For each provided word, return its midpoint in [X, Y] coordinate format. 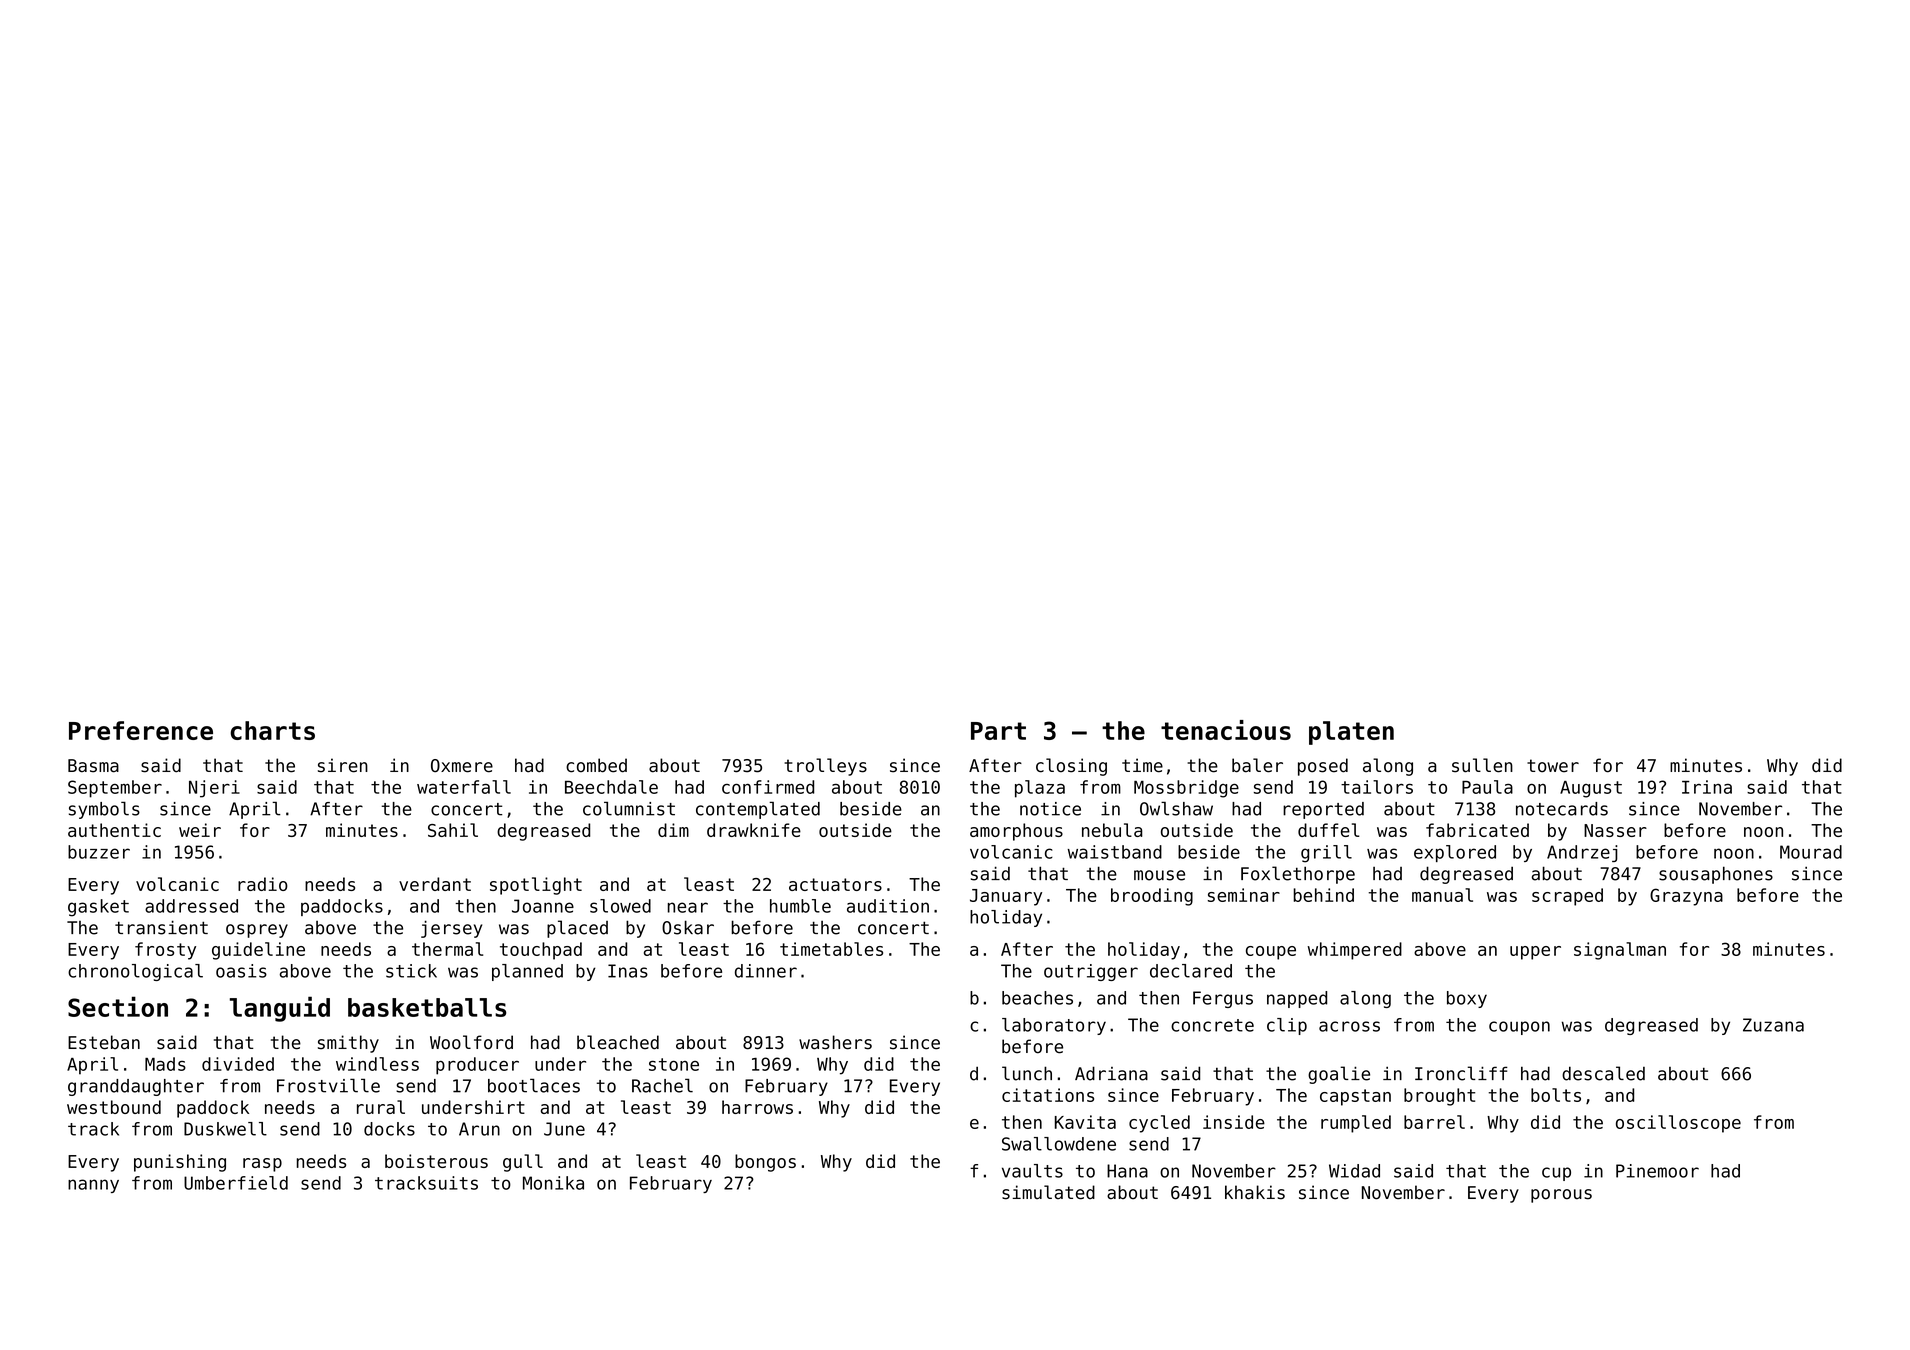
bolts [1556, 1095]
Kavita [1085, 1122]
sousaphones [1716, 875]
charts [272, 730]
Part [998, 731]
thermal [447, 949]
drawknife [754, 830]
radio [263, 884]
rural [381, 1107]
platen [1351, 733]
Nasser [1615, 830]
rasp [262, 1165]
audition [888, 906]
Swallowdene [1059, 1144]
